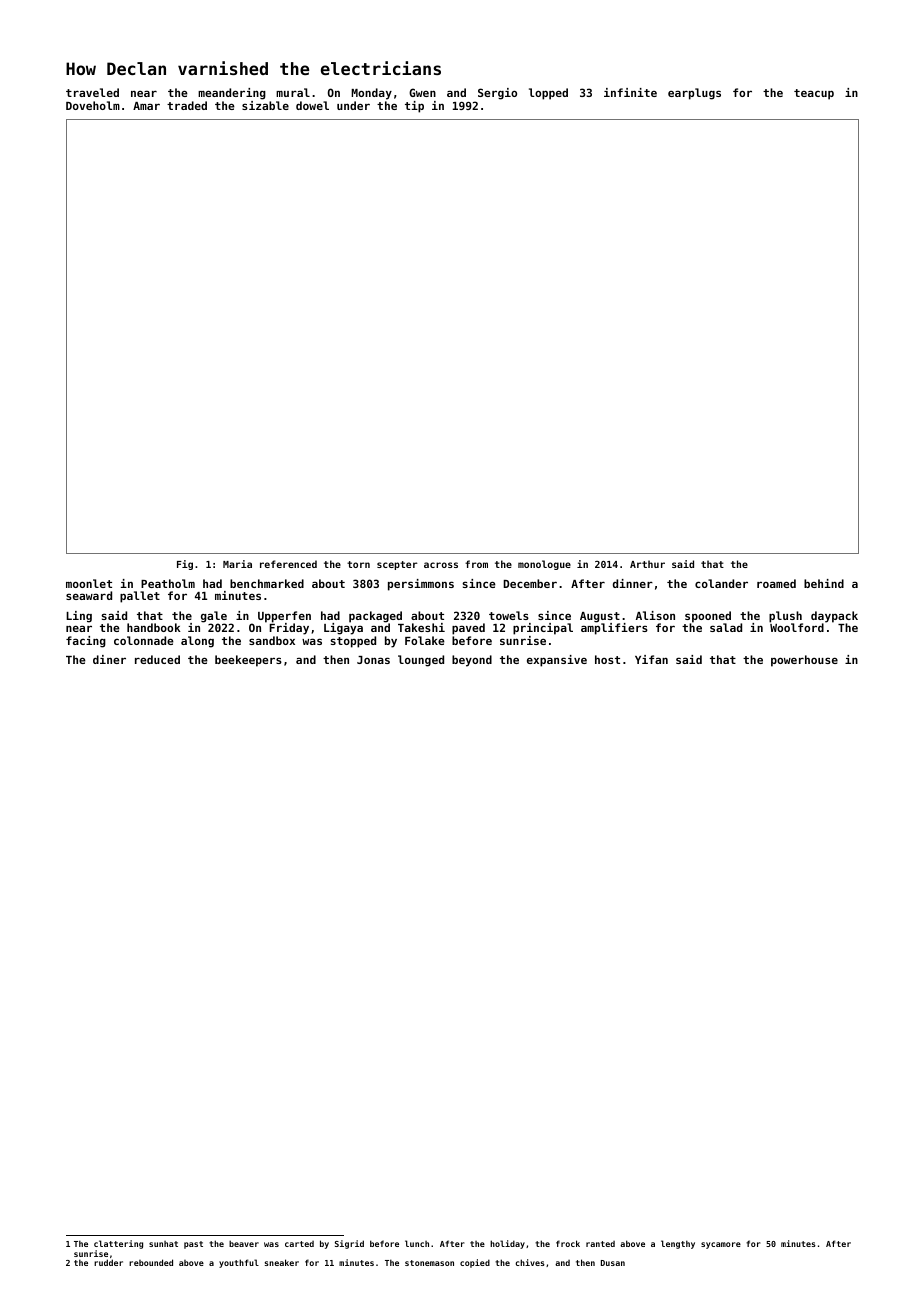 This screenshot has height=1308, width=924. What do you see at coordinates (293, 92) in the screenshot?
I see `mural` at bounding box center [293, 92].
